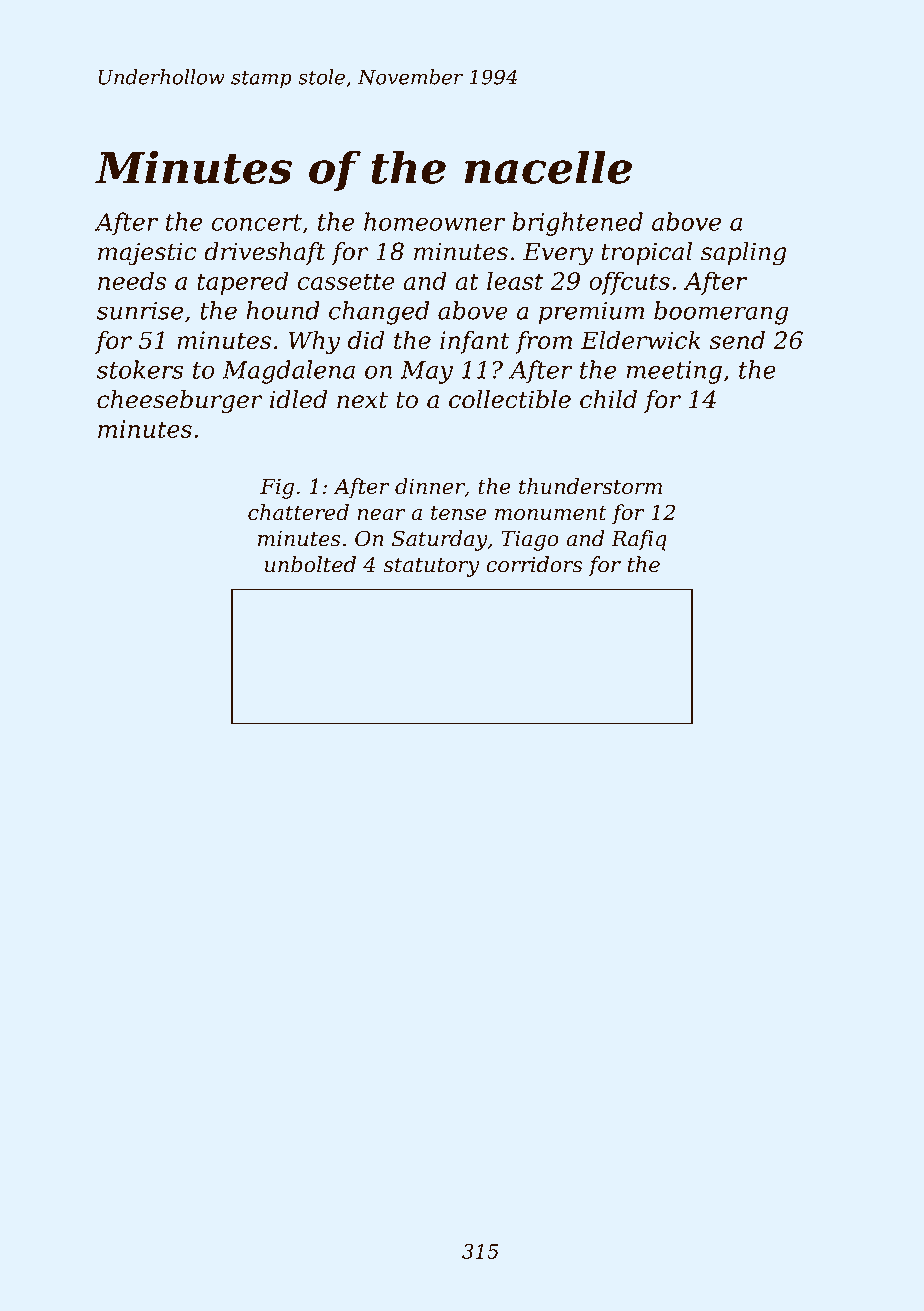  What do you see at coordinates (674, 372) in the screenshot?
I see `meeting` at bounding box center [674, 372].
